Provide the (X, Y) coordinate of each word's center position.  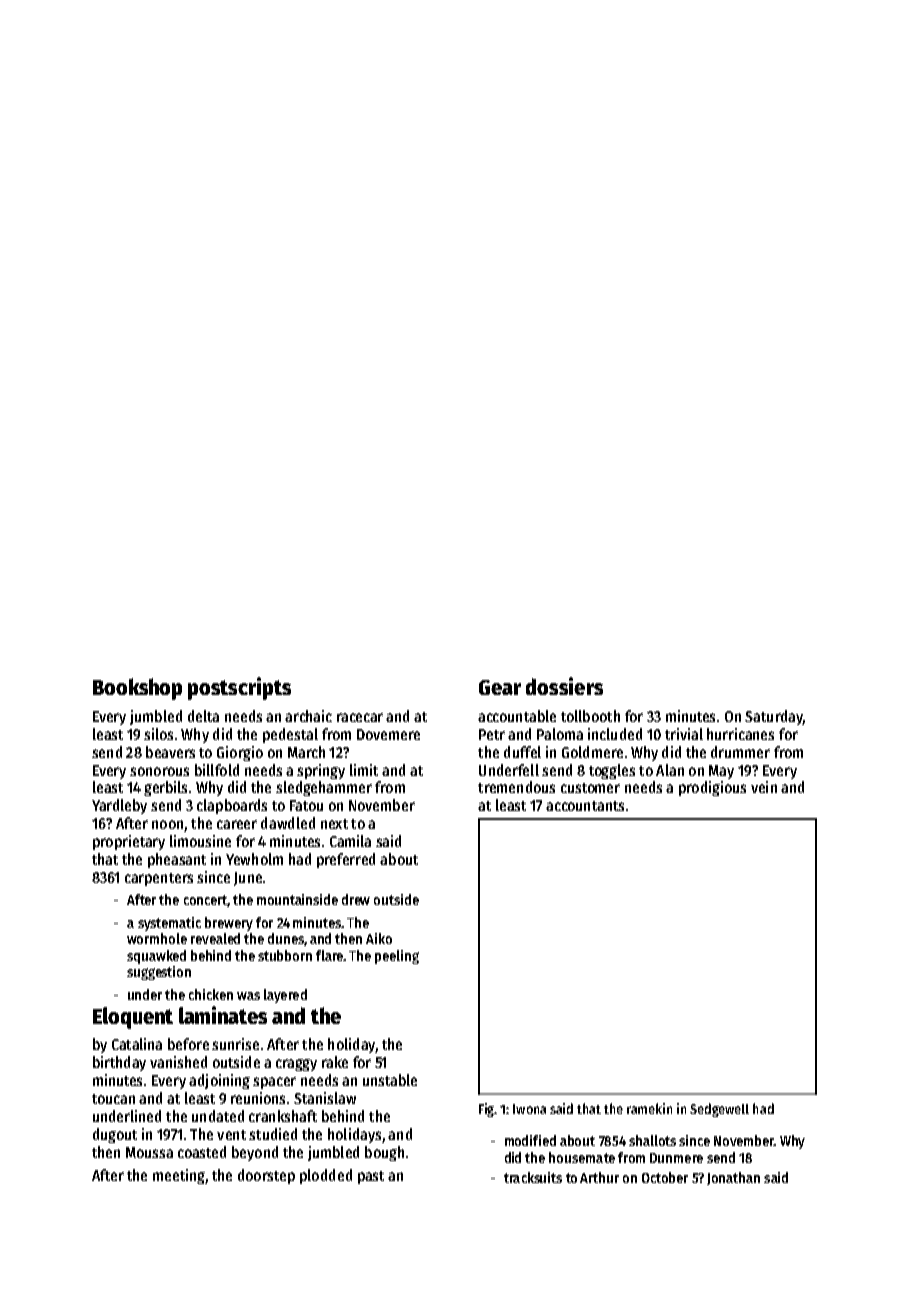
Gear (500, 687)
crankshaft (283, 1116)
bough (384, 1153)
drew (356, 899)
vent (231, 1135)
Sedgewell (719, 1110)
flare (330, 955)
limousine (200, 841)
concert (205, 900)
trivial (684, 734)
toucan (113, 1099)
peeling (397, 957)
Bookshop (137, 689)
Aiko (379, 938)
